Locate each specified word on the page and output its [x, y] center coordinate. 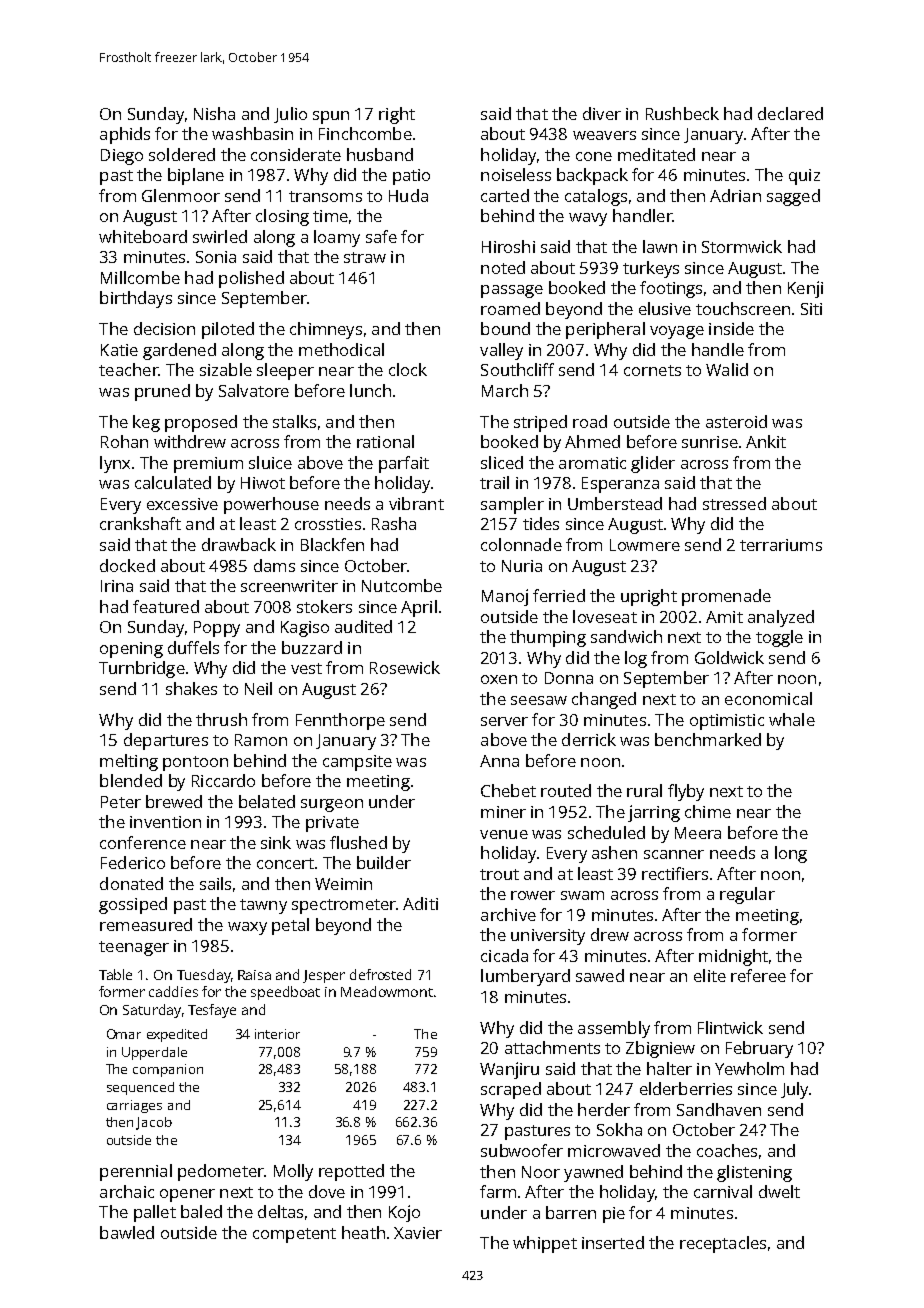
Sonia [216, 257]
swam [582, 895]
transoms [325, 196]
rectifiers [675, 873]
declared [790, 113]
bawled [127, 1232]
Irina [117, 586]
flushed [358, 842]
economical [768, 698]
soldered [182, 154]
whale [792, 719]
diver [602, 113]
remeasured [146, 924]
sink [276, 842]
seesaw [539, 700]
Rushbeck [682, 113]
